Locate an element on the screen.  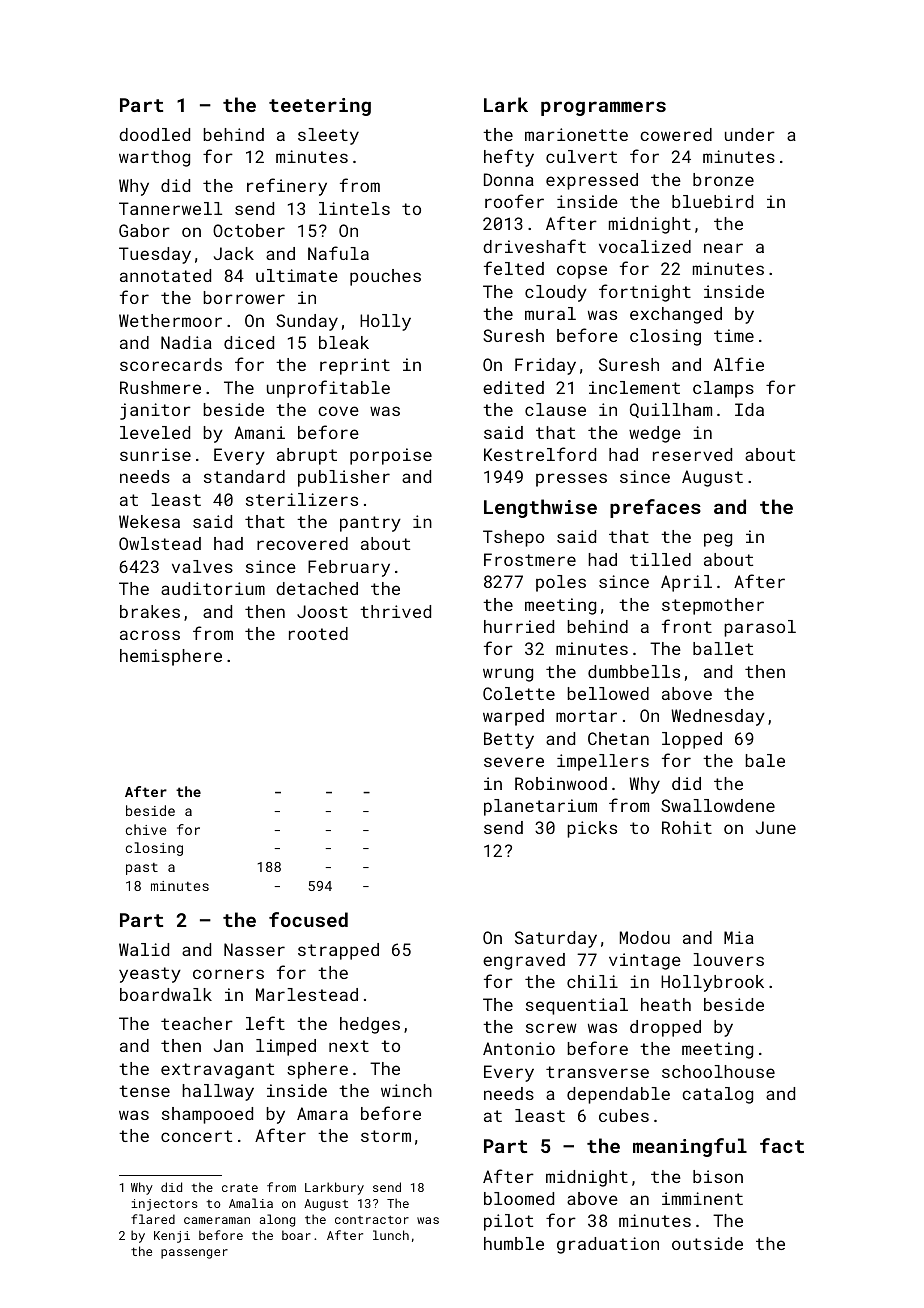
under is located at coordinates (750, 134).
